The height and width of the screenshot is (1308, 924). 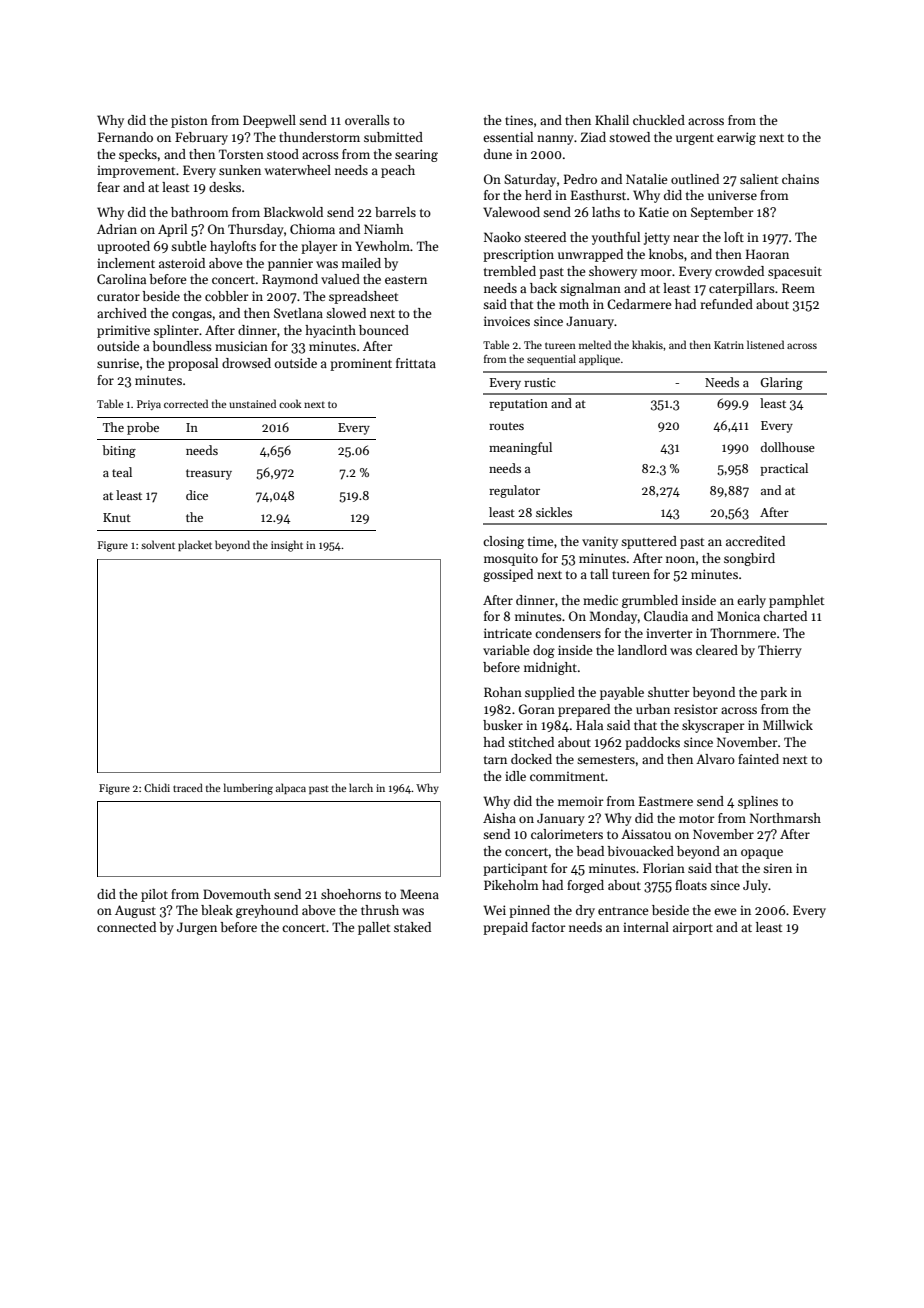 I want to click on earwig, so click(x=736, y=138).
